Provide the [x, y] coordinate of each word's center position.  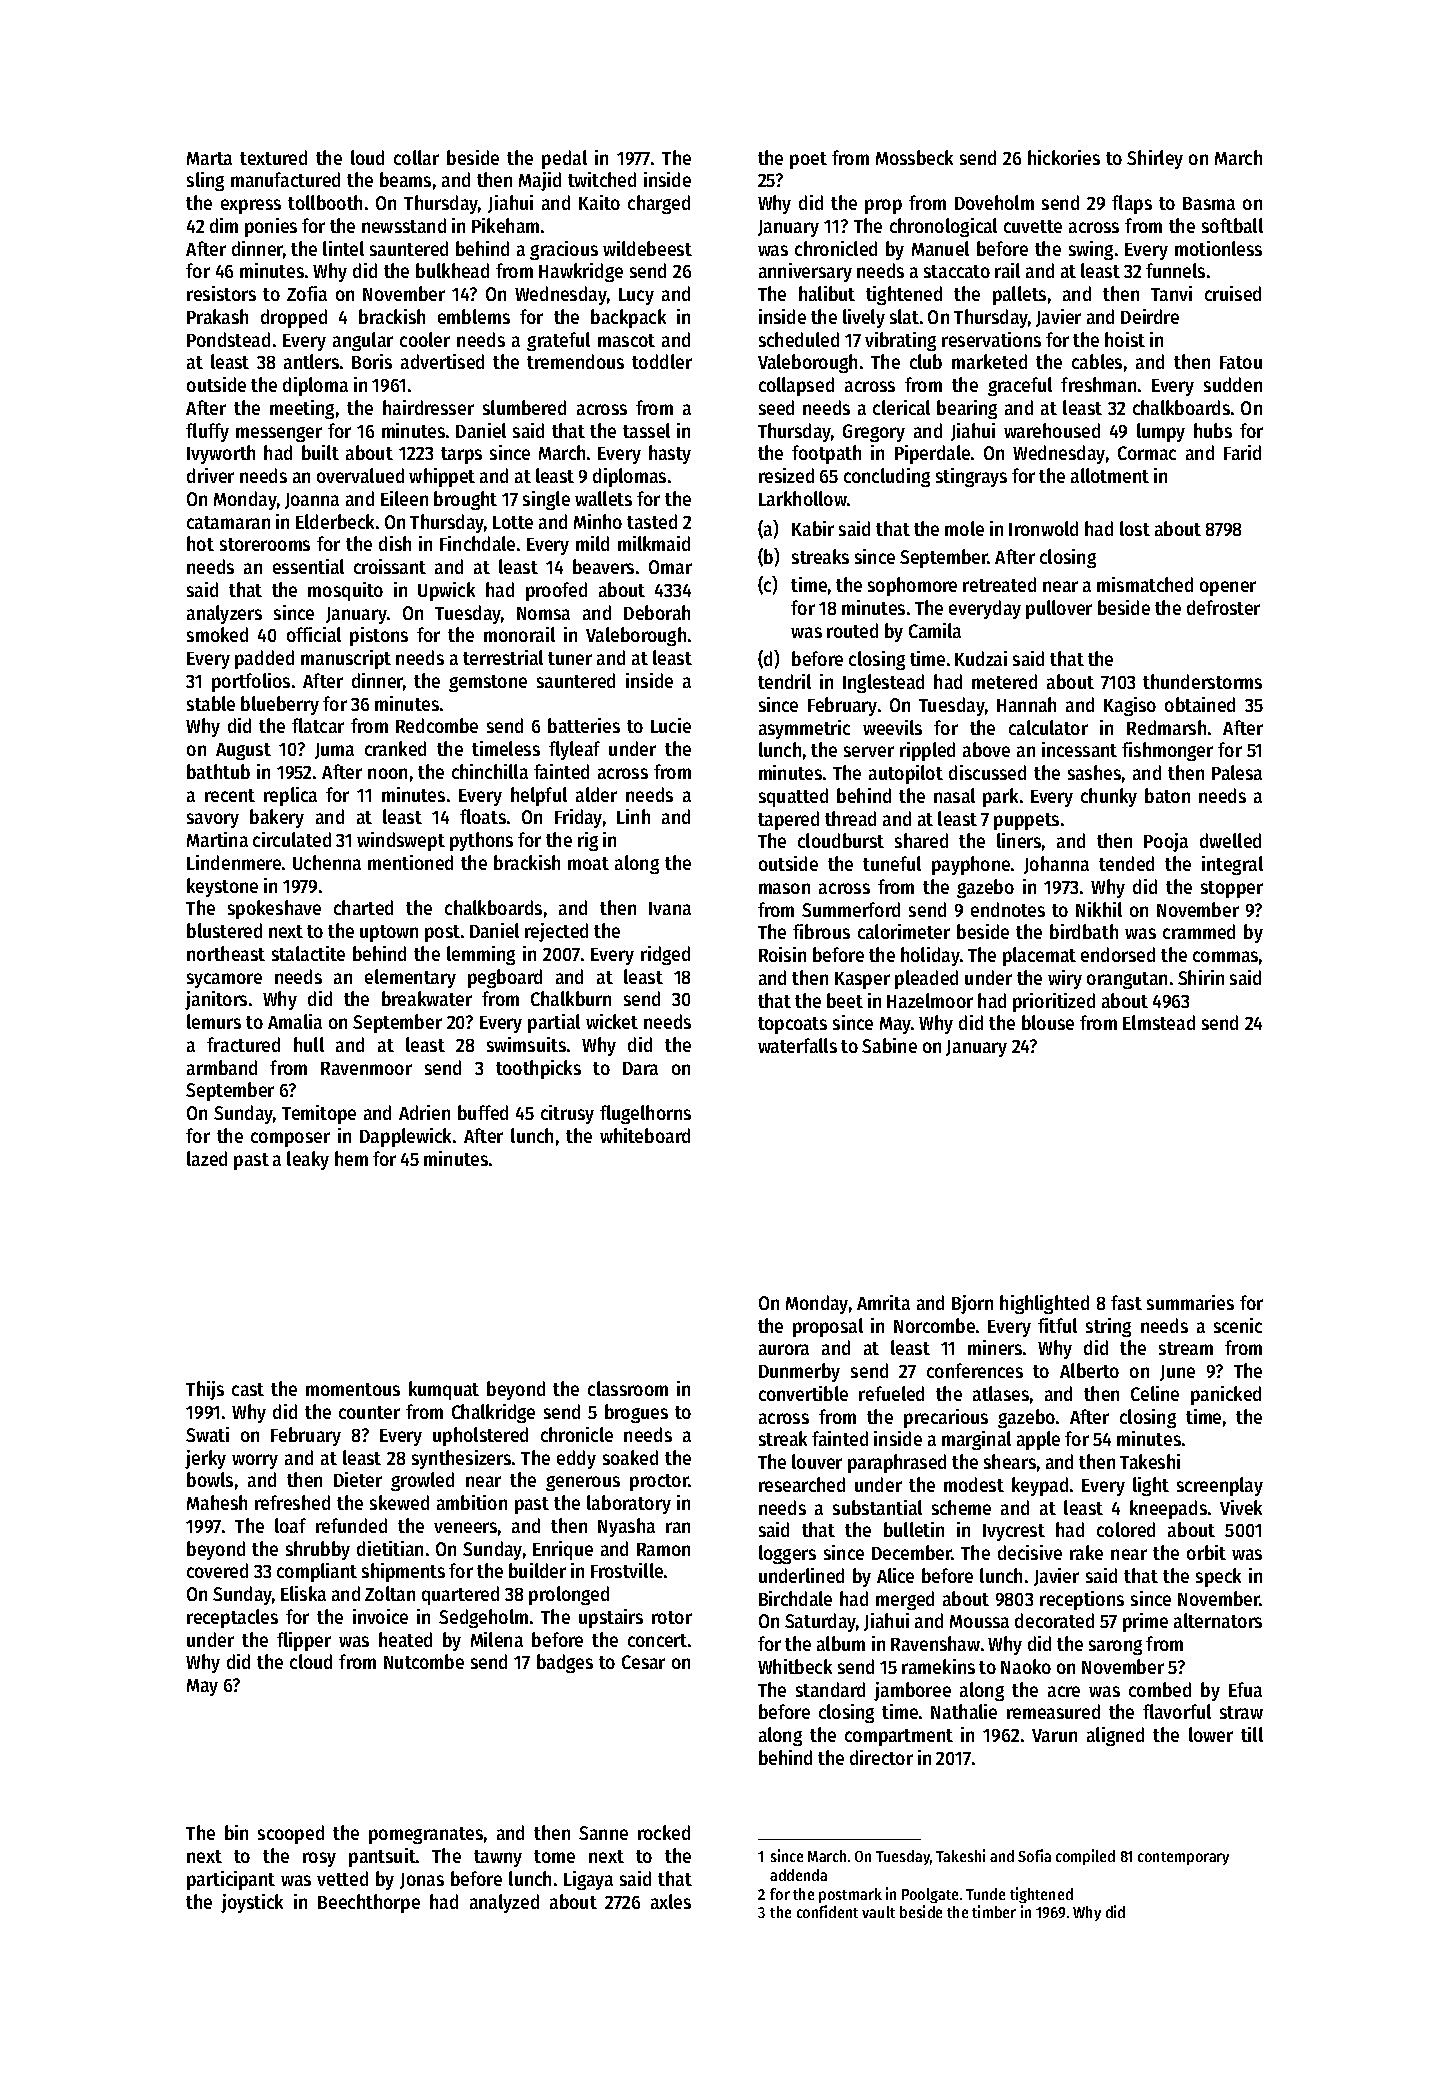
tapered [788, 820]
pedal [564, 159]
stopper [1232, 889]
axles [671, 1901]
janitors [216, 1000]
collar [416, 157]
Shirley [1155, 159]
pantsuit [382, 1857]
